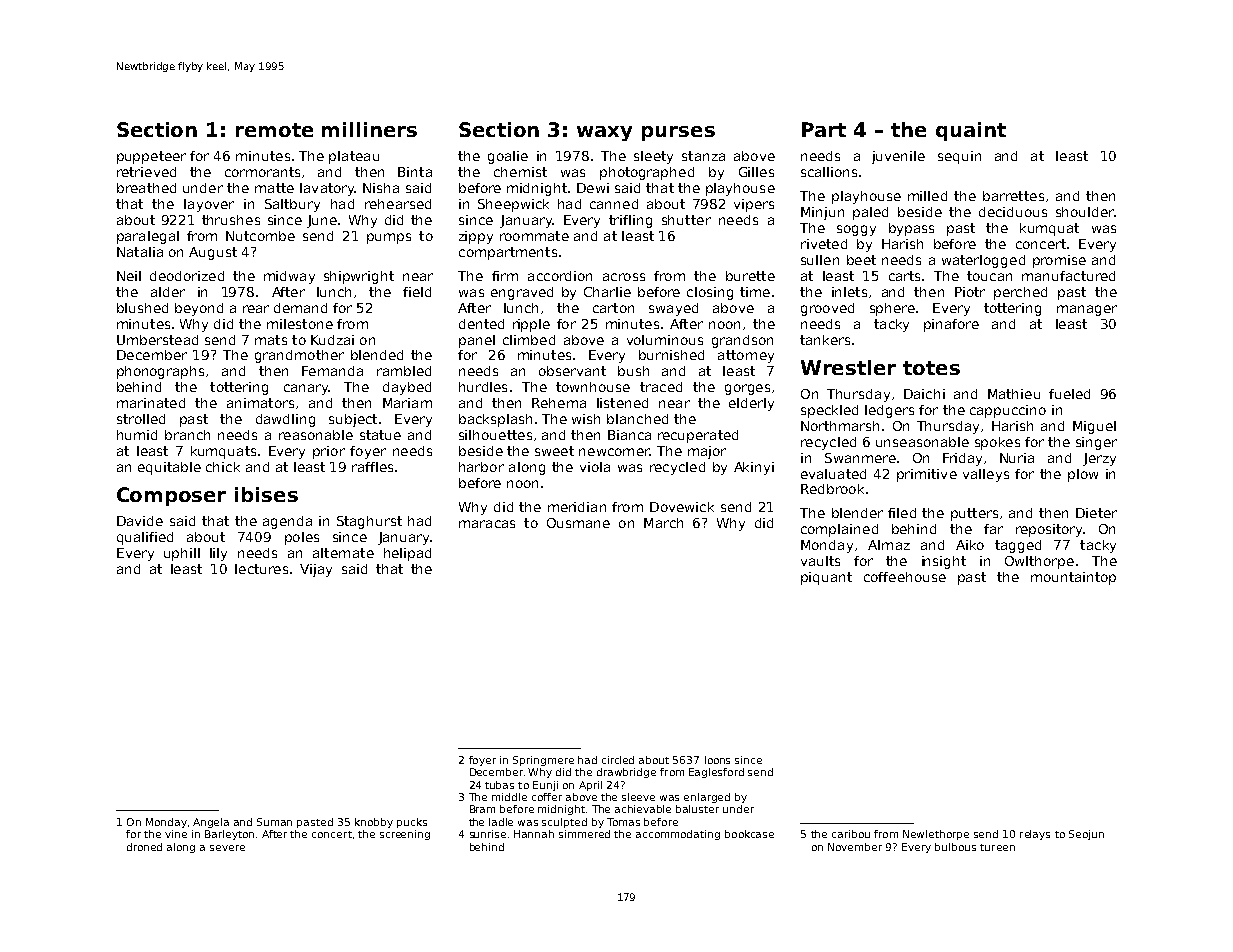 The image size is (1233, 952). What do you see at coordinates (1039, 562) in the screenshot?
I see `Owlthorpe` at bounding box center [1039, 562].
